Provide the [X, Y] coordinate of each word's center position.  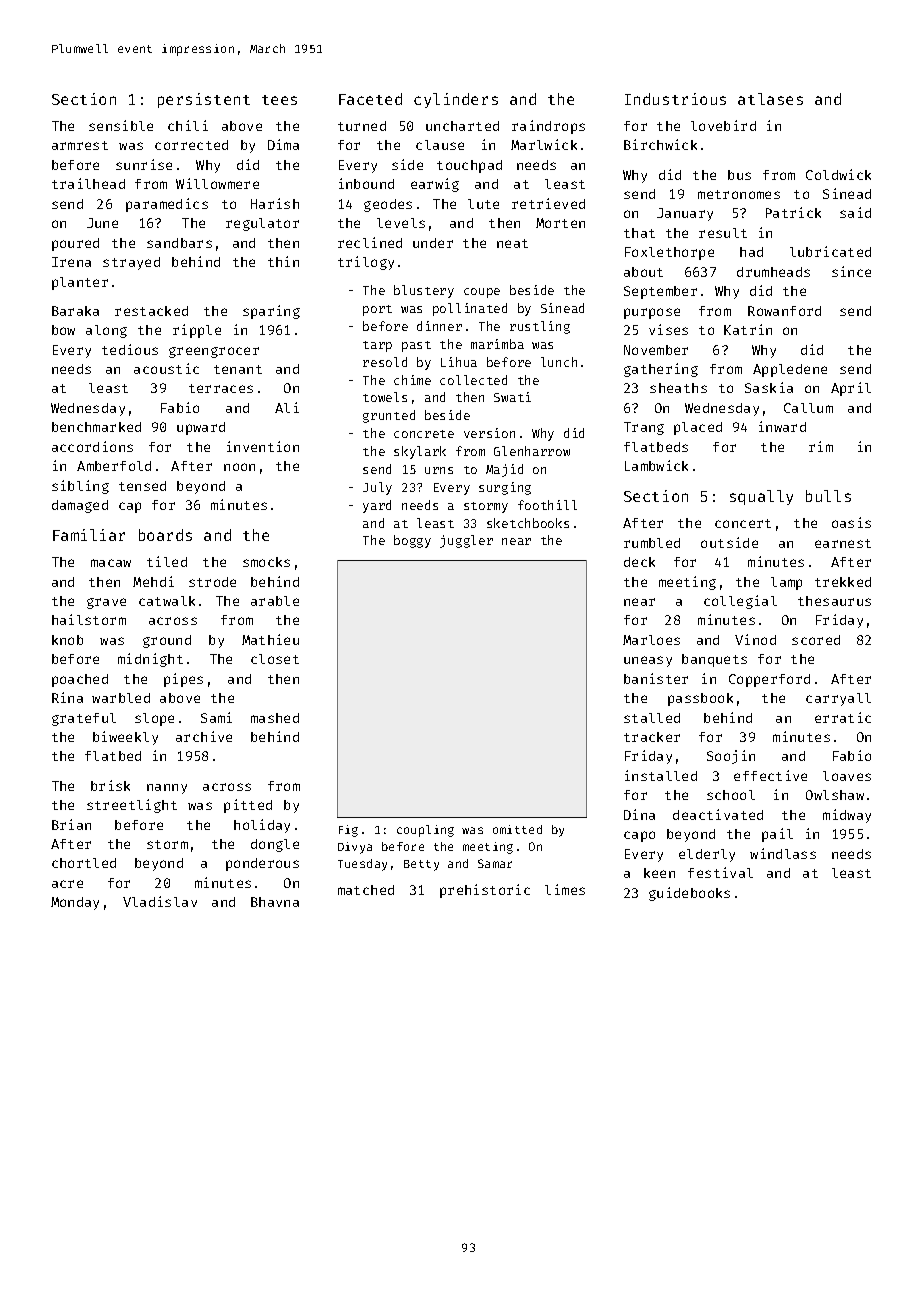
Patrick [793, 212]
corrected [191, 145]
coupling [425, 831]
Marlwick [544, 144]
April [851, 389]
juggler [466, 541]
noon [239, 467]
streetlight [132, 806]
